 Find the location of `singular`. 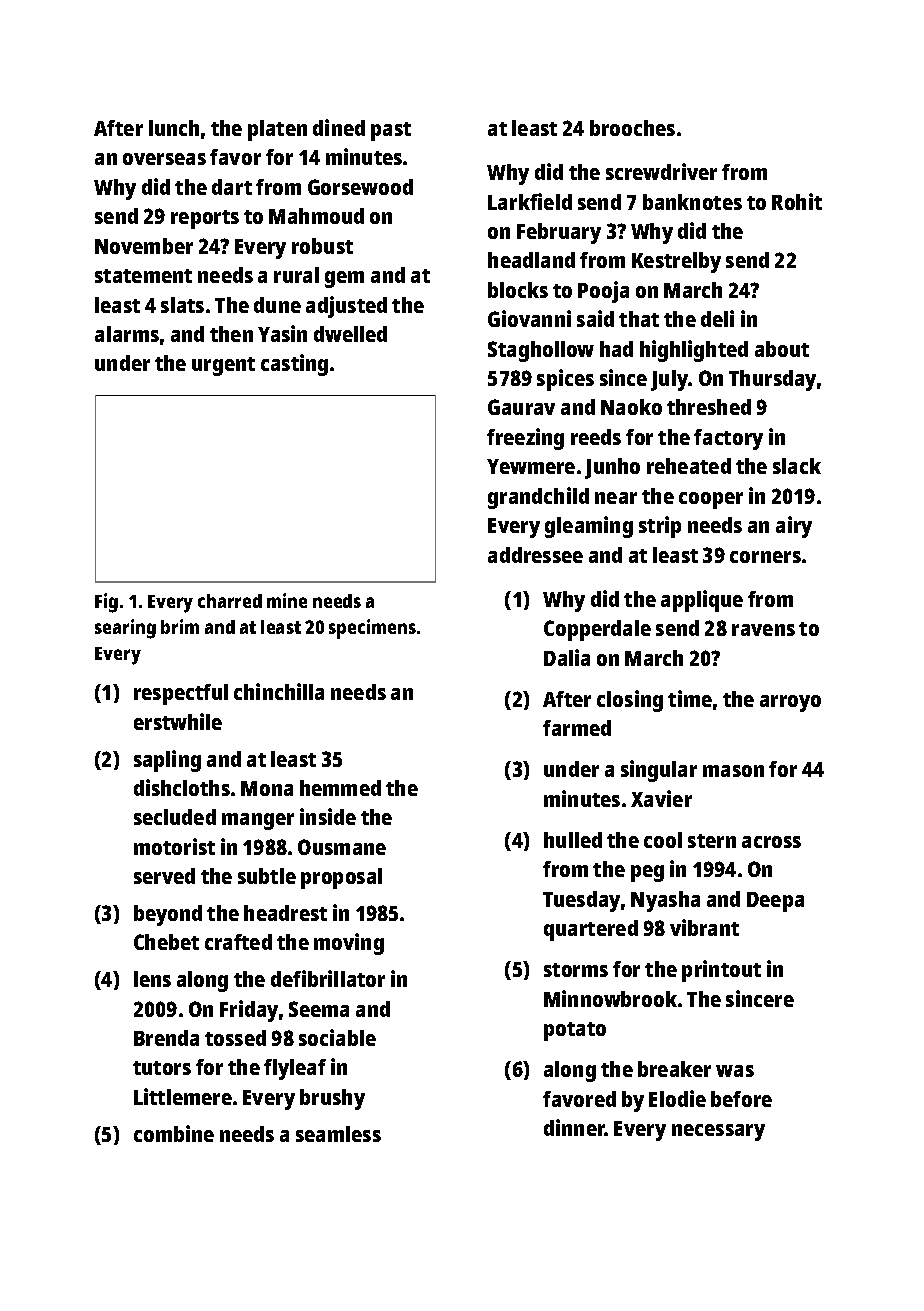

singular is located at coordinates (659, 771).
